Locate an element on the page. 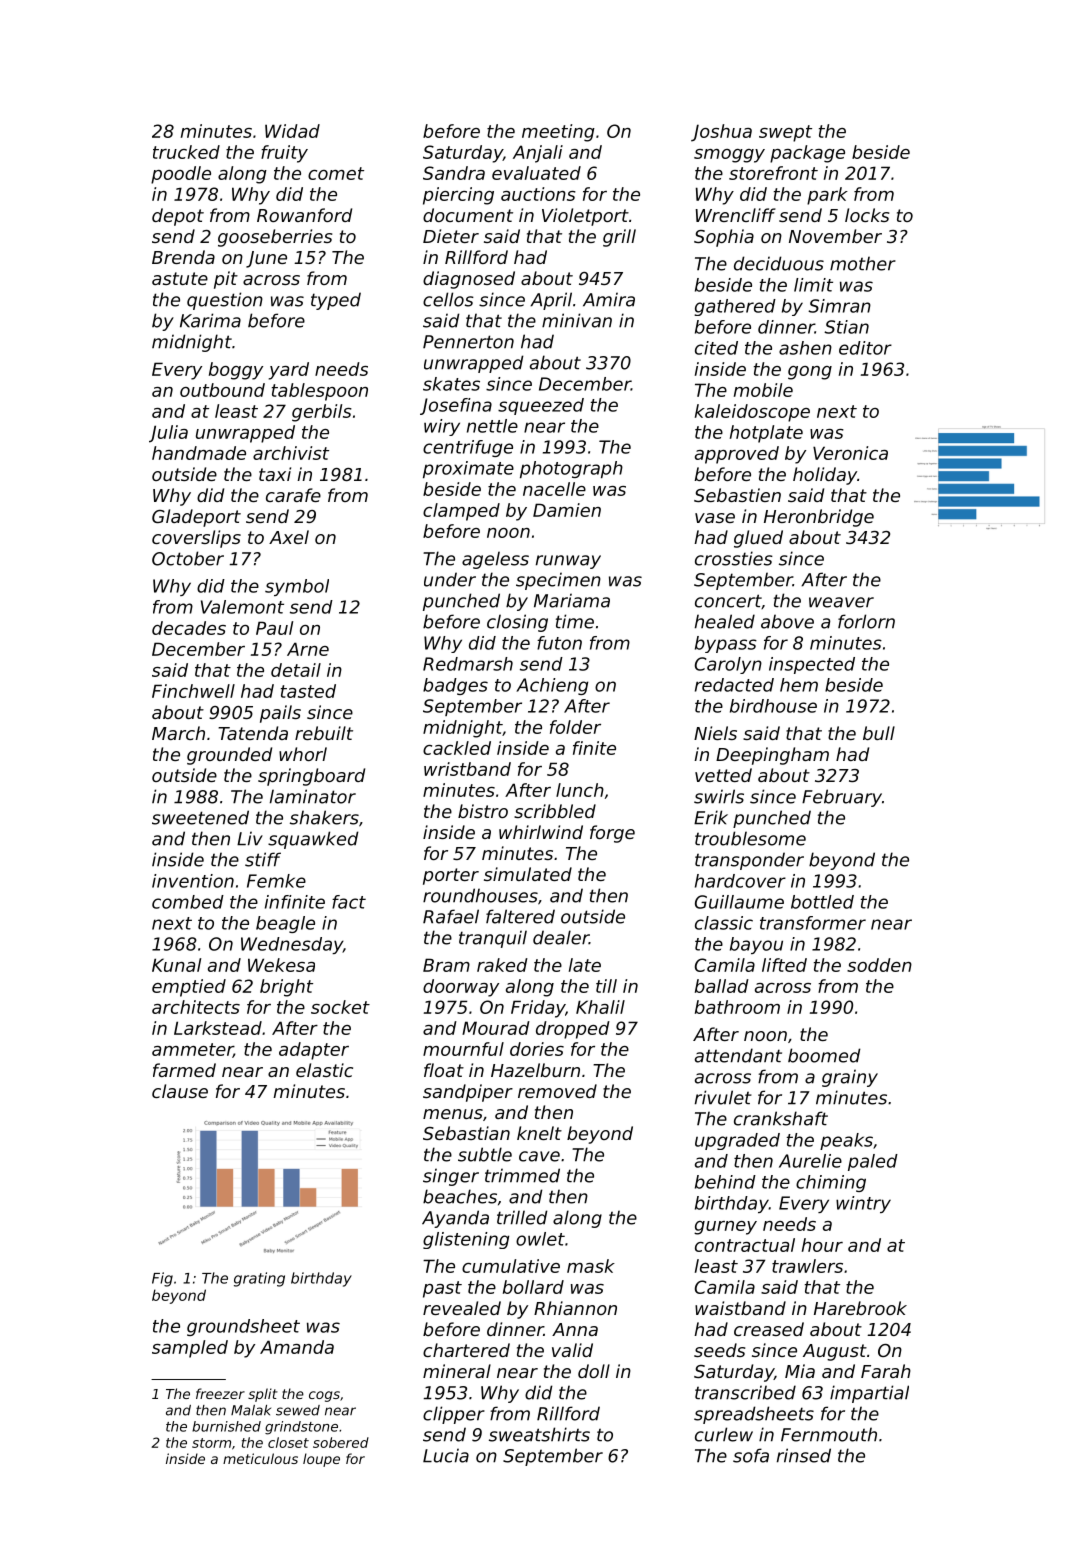 This page has width=1065, height=1542. roundhouses is located at coordinates (480, 895).
